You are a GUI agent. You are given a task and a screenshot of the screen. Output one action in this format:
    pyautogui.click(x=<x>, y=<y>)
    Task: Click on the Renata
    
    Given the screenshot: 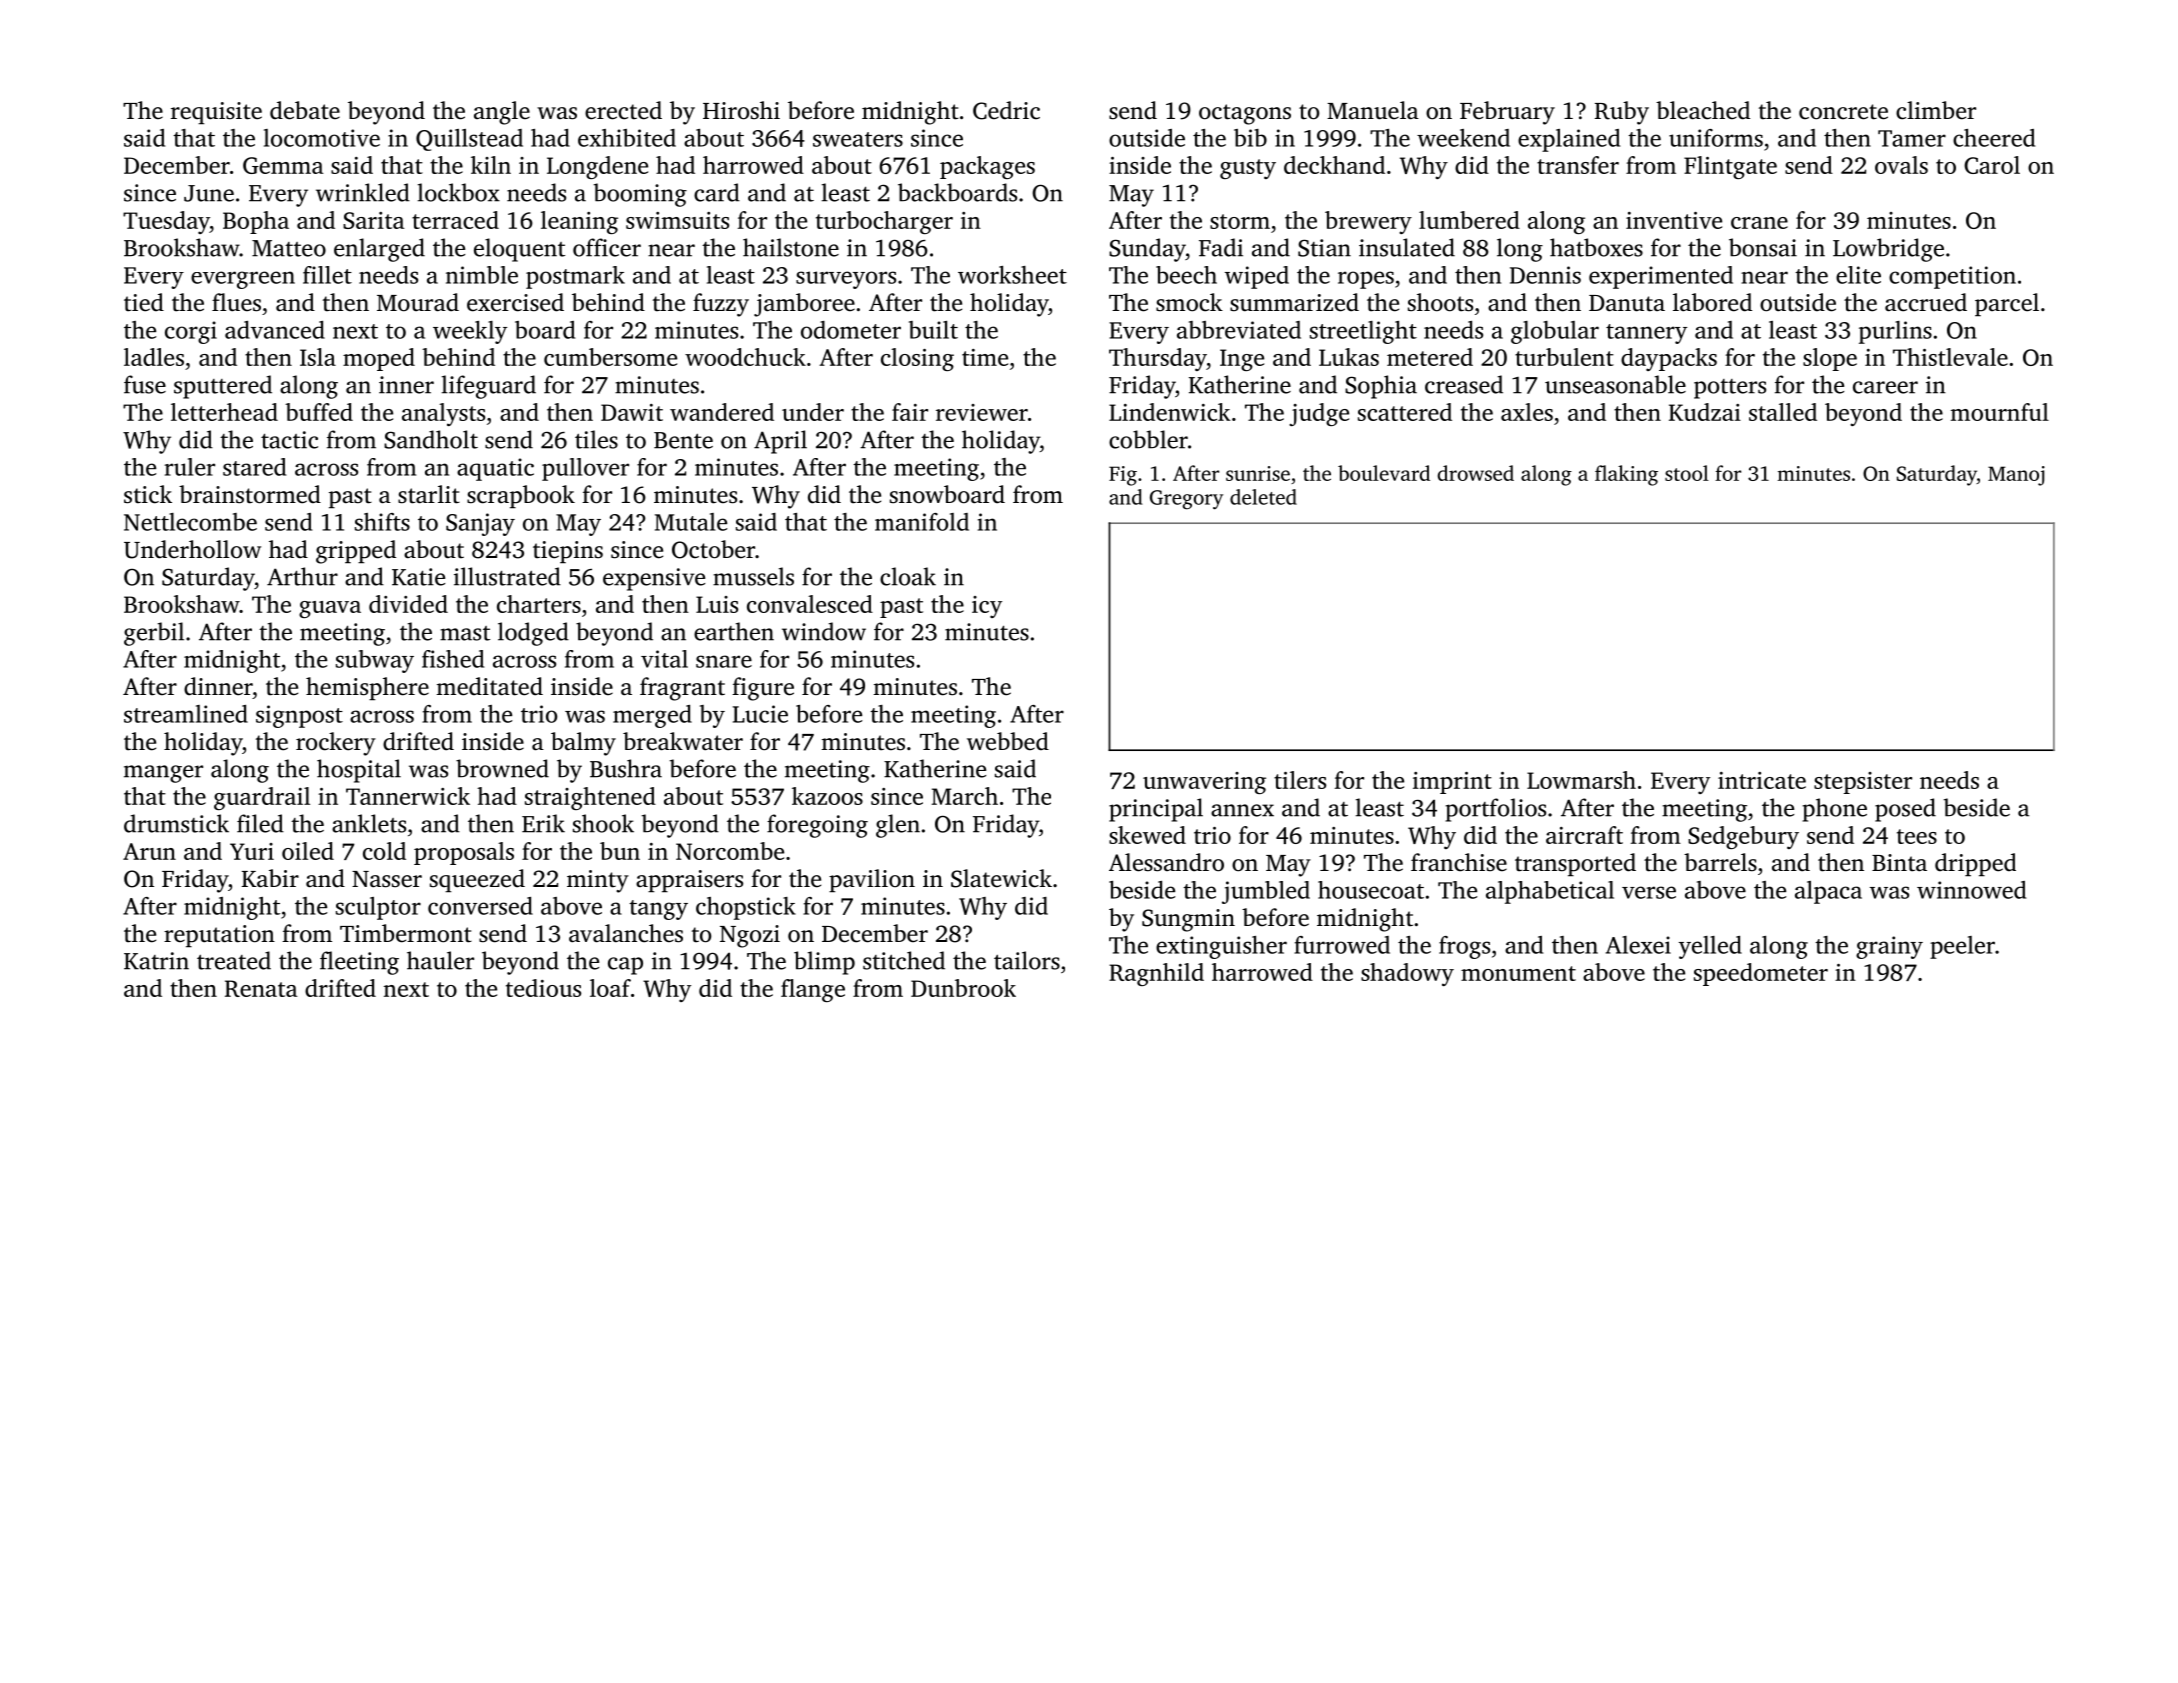 What is the action you would take?
    pyautogui.click(x=261, y=988)
